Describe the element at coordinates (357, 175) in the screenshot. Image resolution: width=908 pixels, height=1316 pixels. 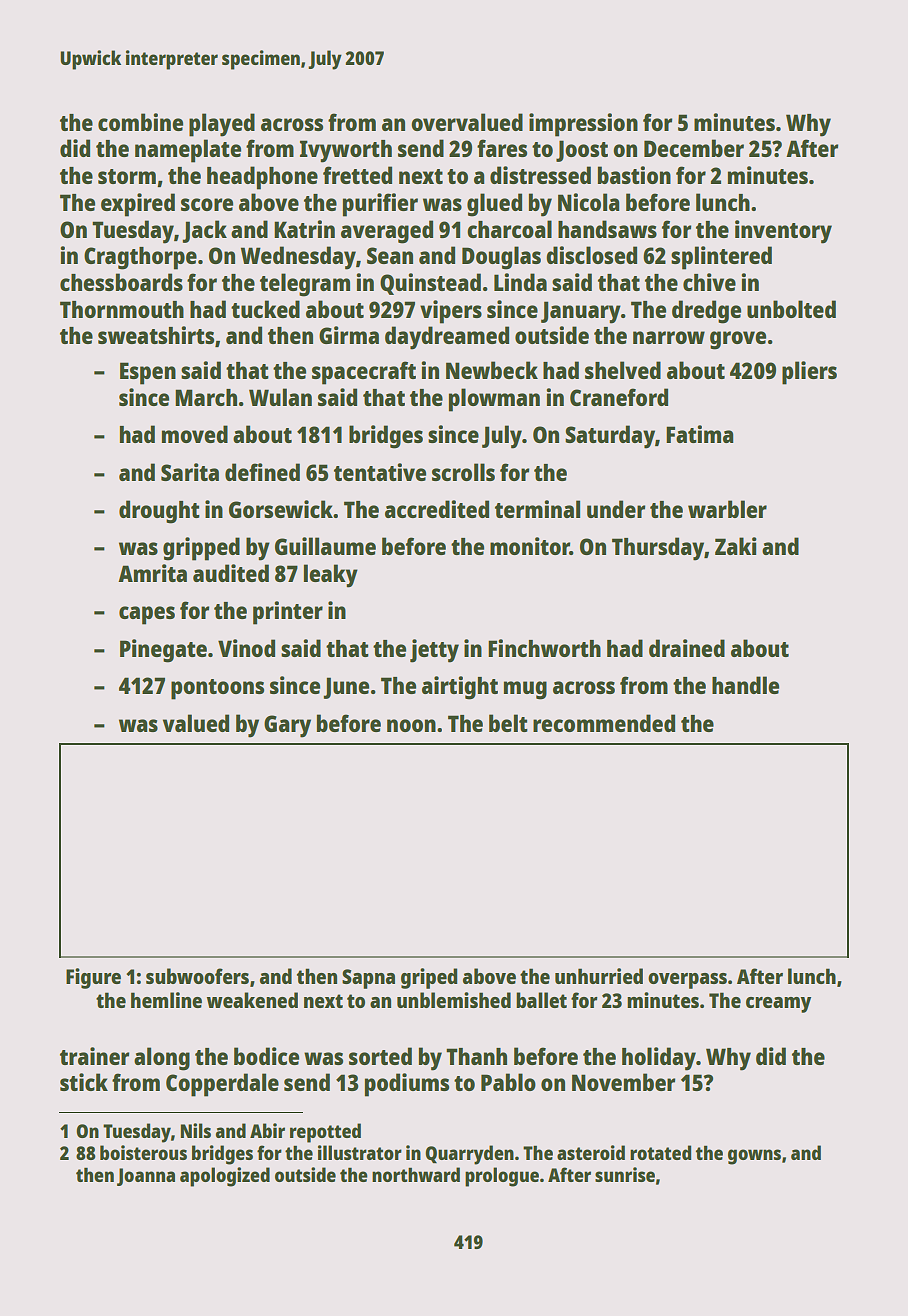
I see `fretted` at that location.
